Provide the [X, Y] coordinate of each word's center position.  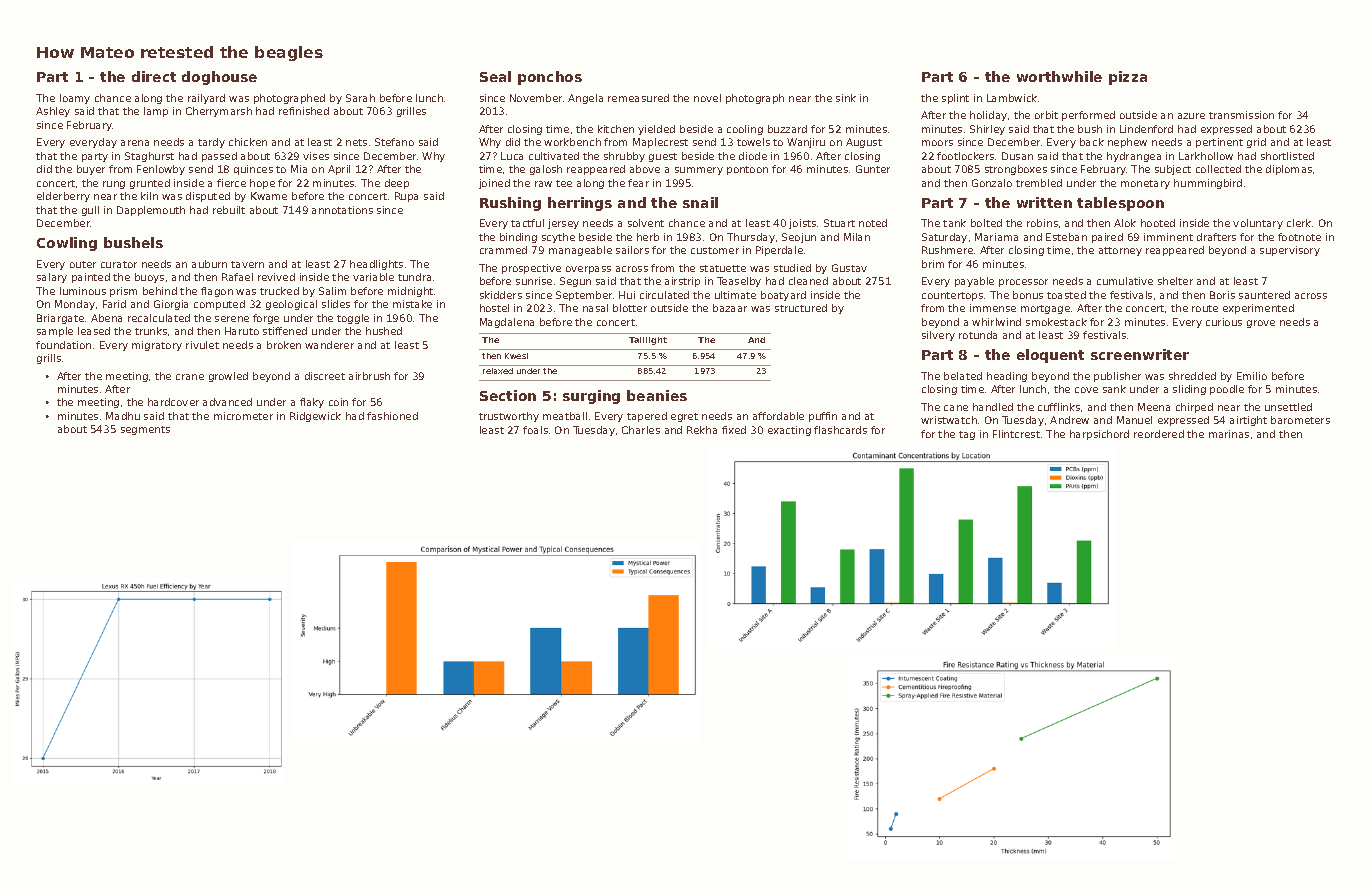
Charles [641, 430]
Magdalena [507, 323]
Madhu [123, 416]
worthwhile [1059, 76]
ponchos [550, 78]
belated [963, 376]
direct [154, 76]
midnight [410, 292]
